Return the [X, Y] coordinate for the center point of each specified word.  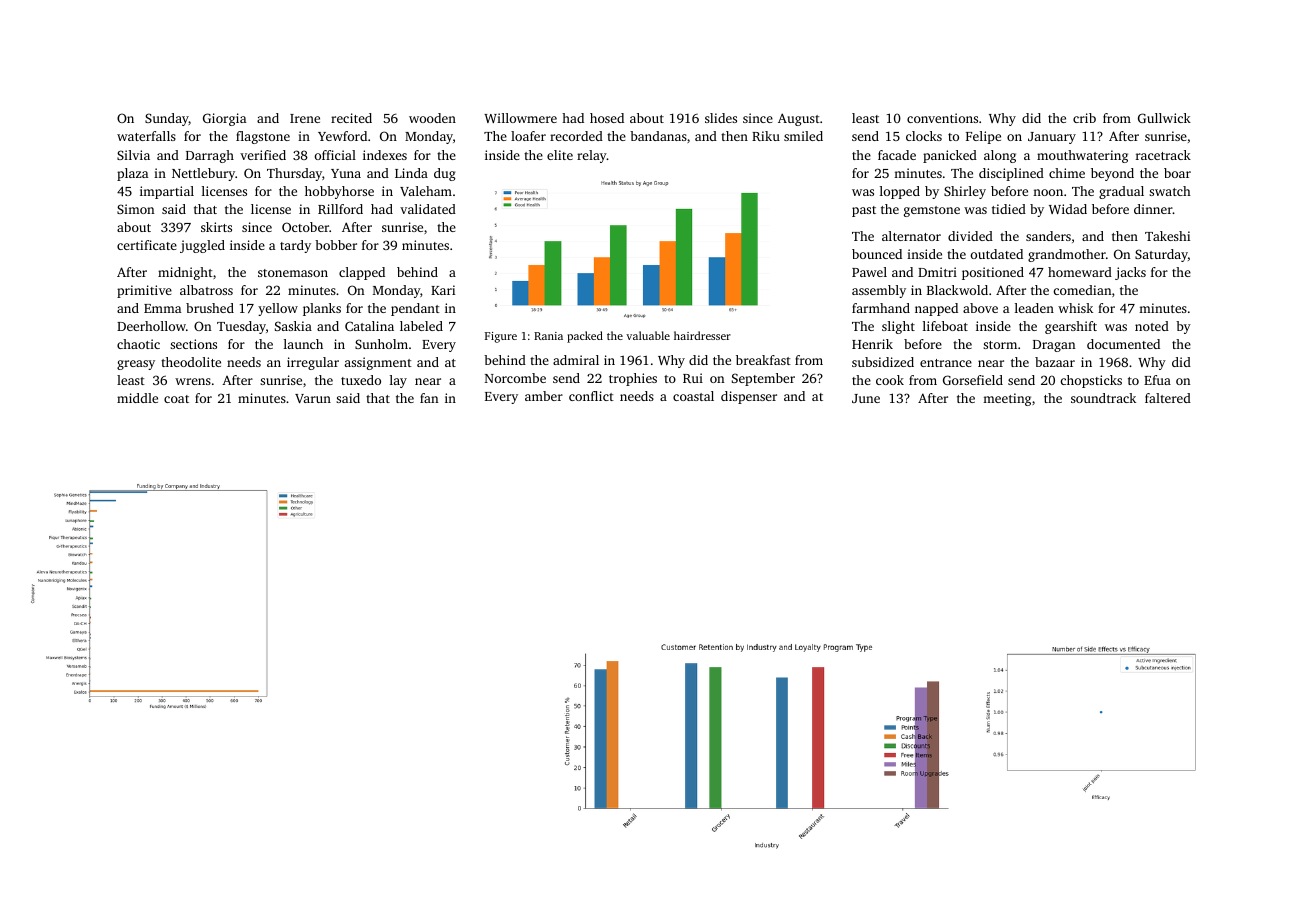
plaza [132, 174]
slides [721, 118]
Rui [693, 378]
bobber [336, 245]
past [864, 211]
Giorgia [224, 119]
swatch [1170, 191]
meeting [1007, 399]
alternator [911, 236]
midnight [185, 273]
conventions [942, 118]
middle [137, 398]
